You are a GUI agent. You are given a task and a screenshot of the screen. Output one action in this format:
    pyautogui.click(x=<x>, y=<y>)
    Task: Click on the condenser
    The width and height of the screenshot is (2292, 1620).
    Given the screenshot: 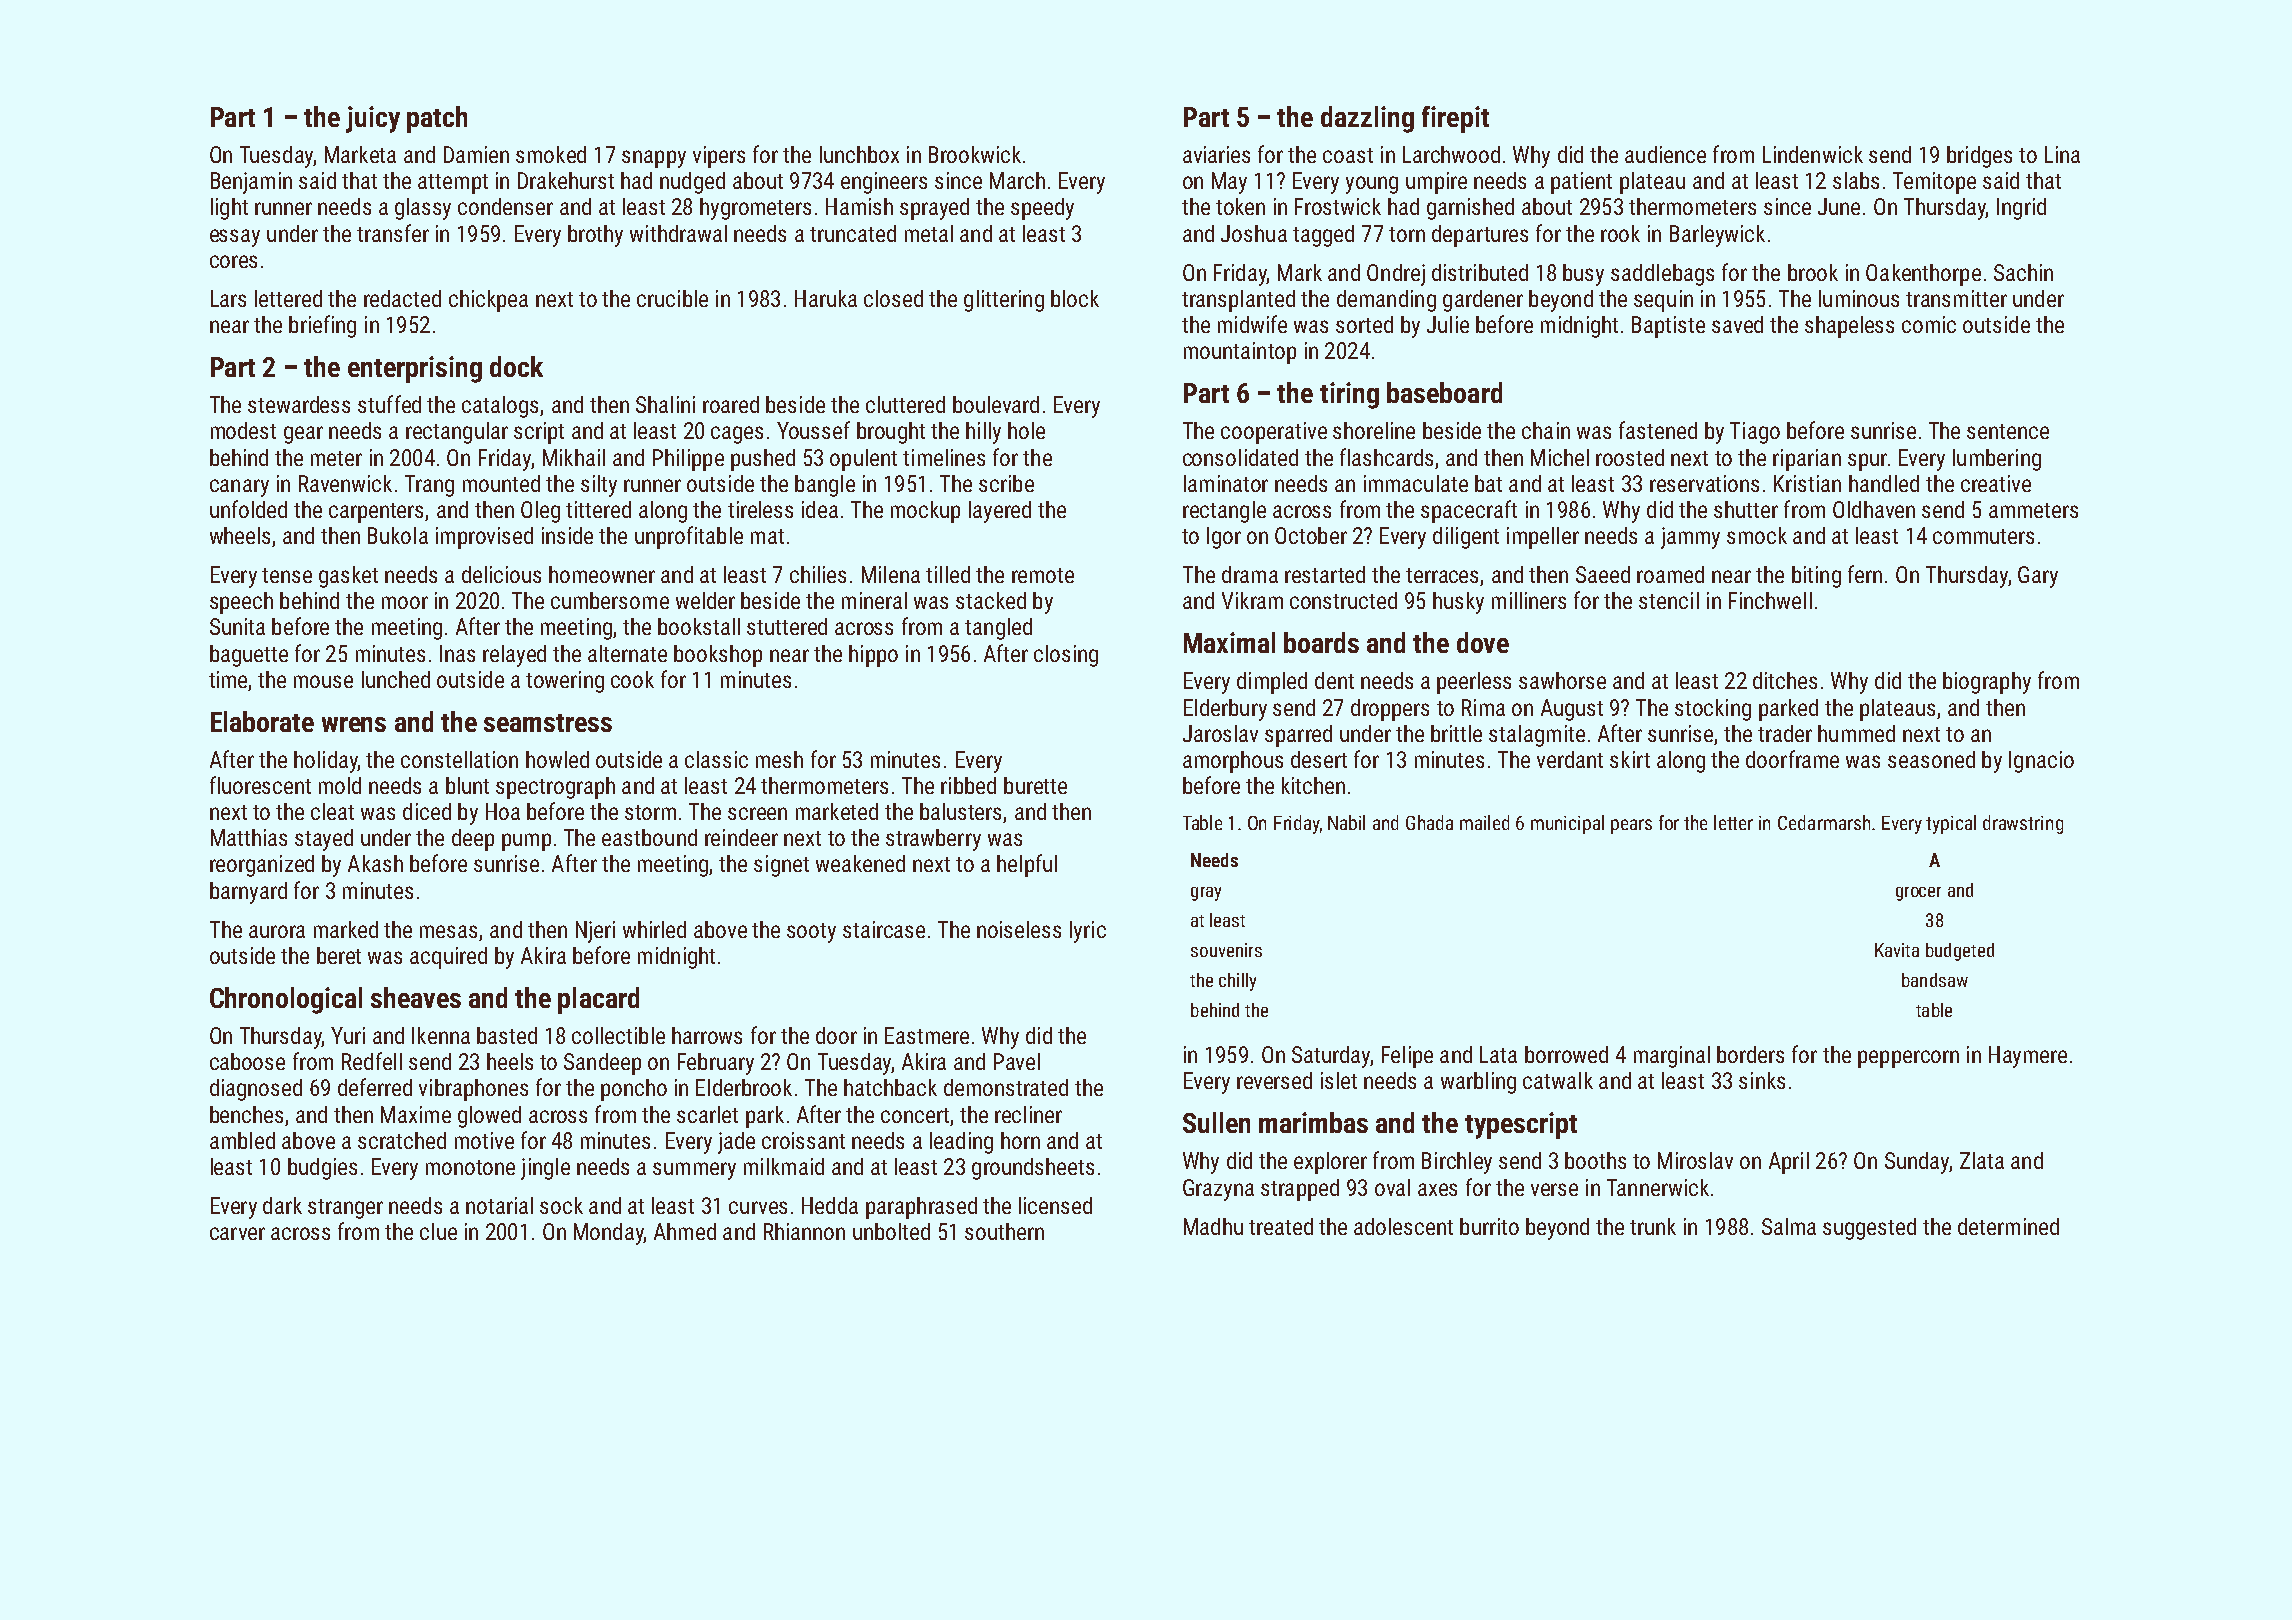 What is the action you would take?
    pyautogui.click(x=505, y=206)
